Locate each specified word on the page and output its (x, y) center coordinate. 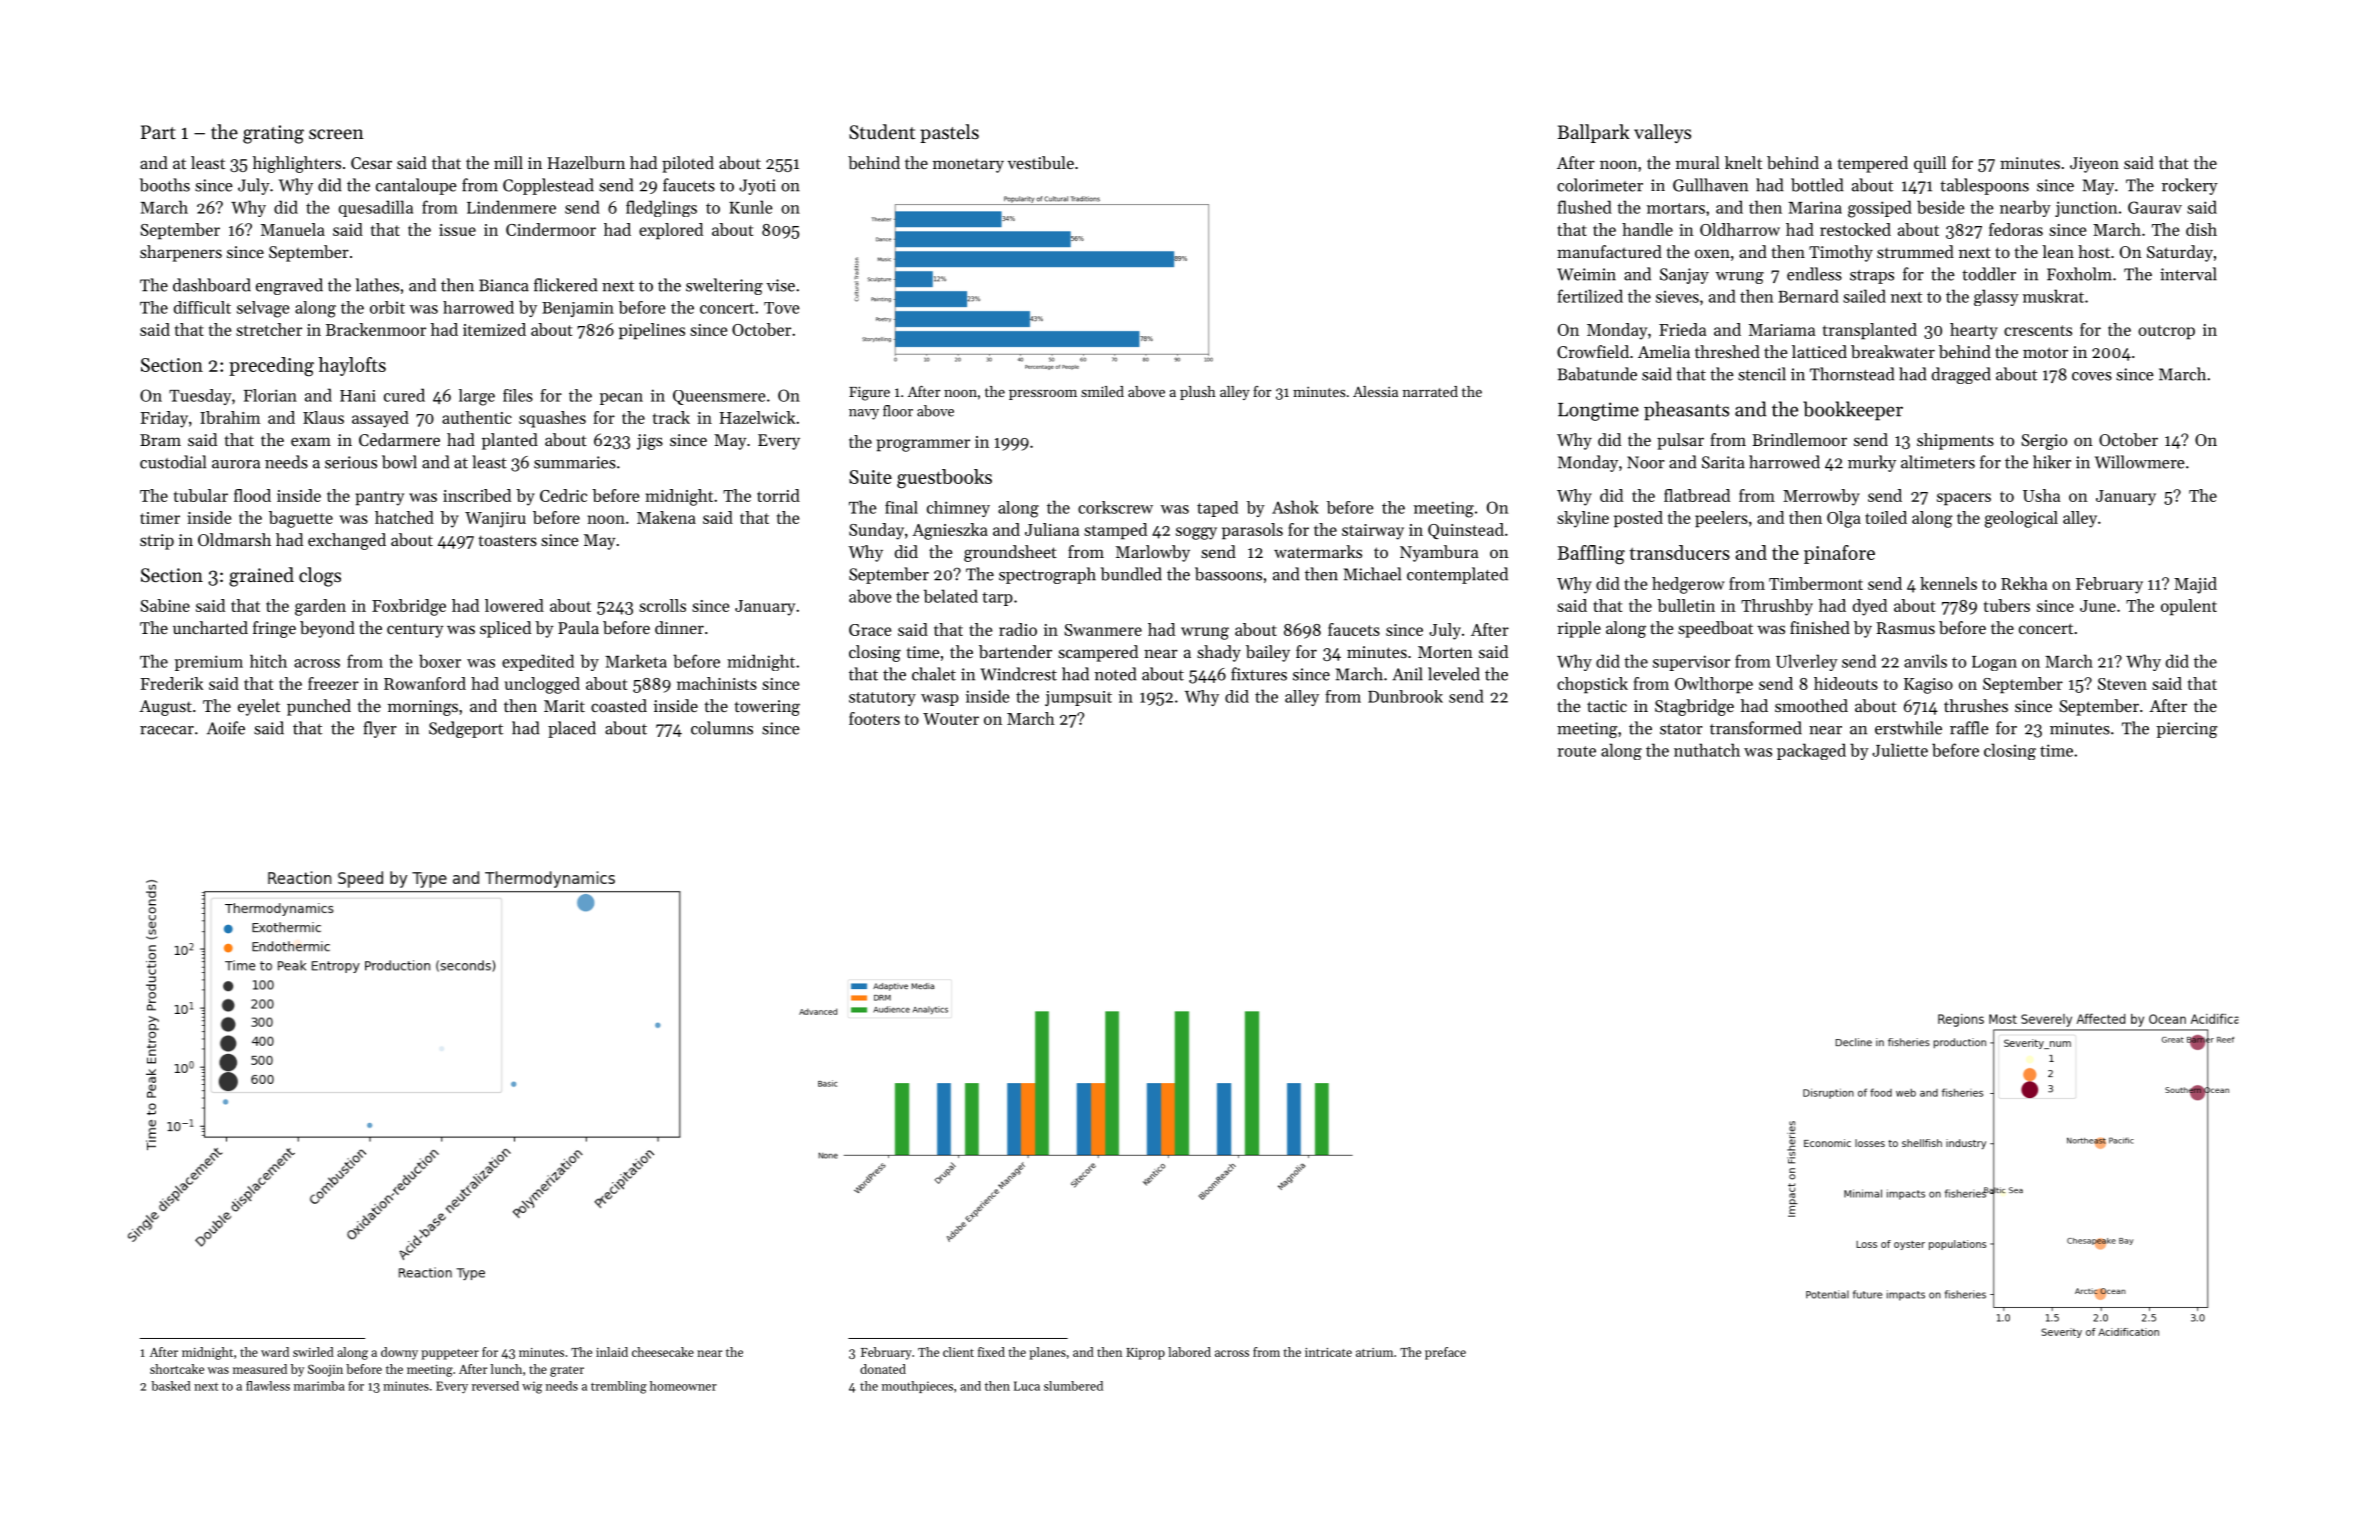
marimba (319, 1386)
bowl (399, 462)
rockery (2190, 186)
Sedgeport (466, 729)
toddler (1989, 274)
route (1576, 751)
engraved (289, 286)
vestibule (1041, 162)
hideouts (1846, 683)
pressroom (1043, 395)
